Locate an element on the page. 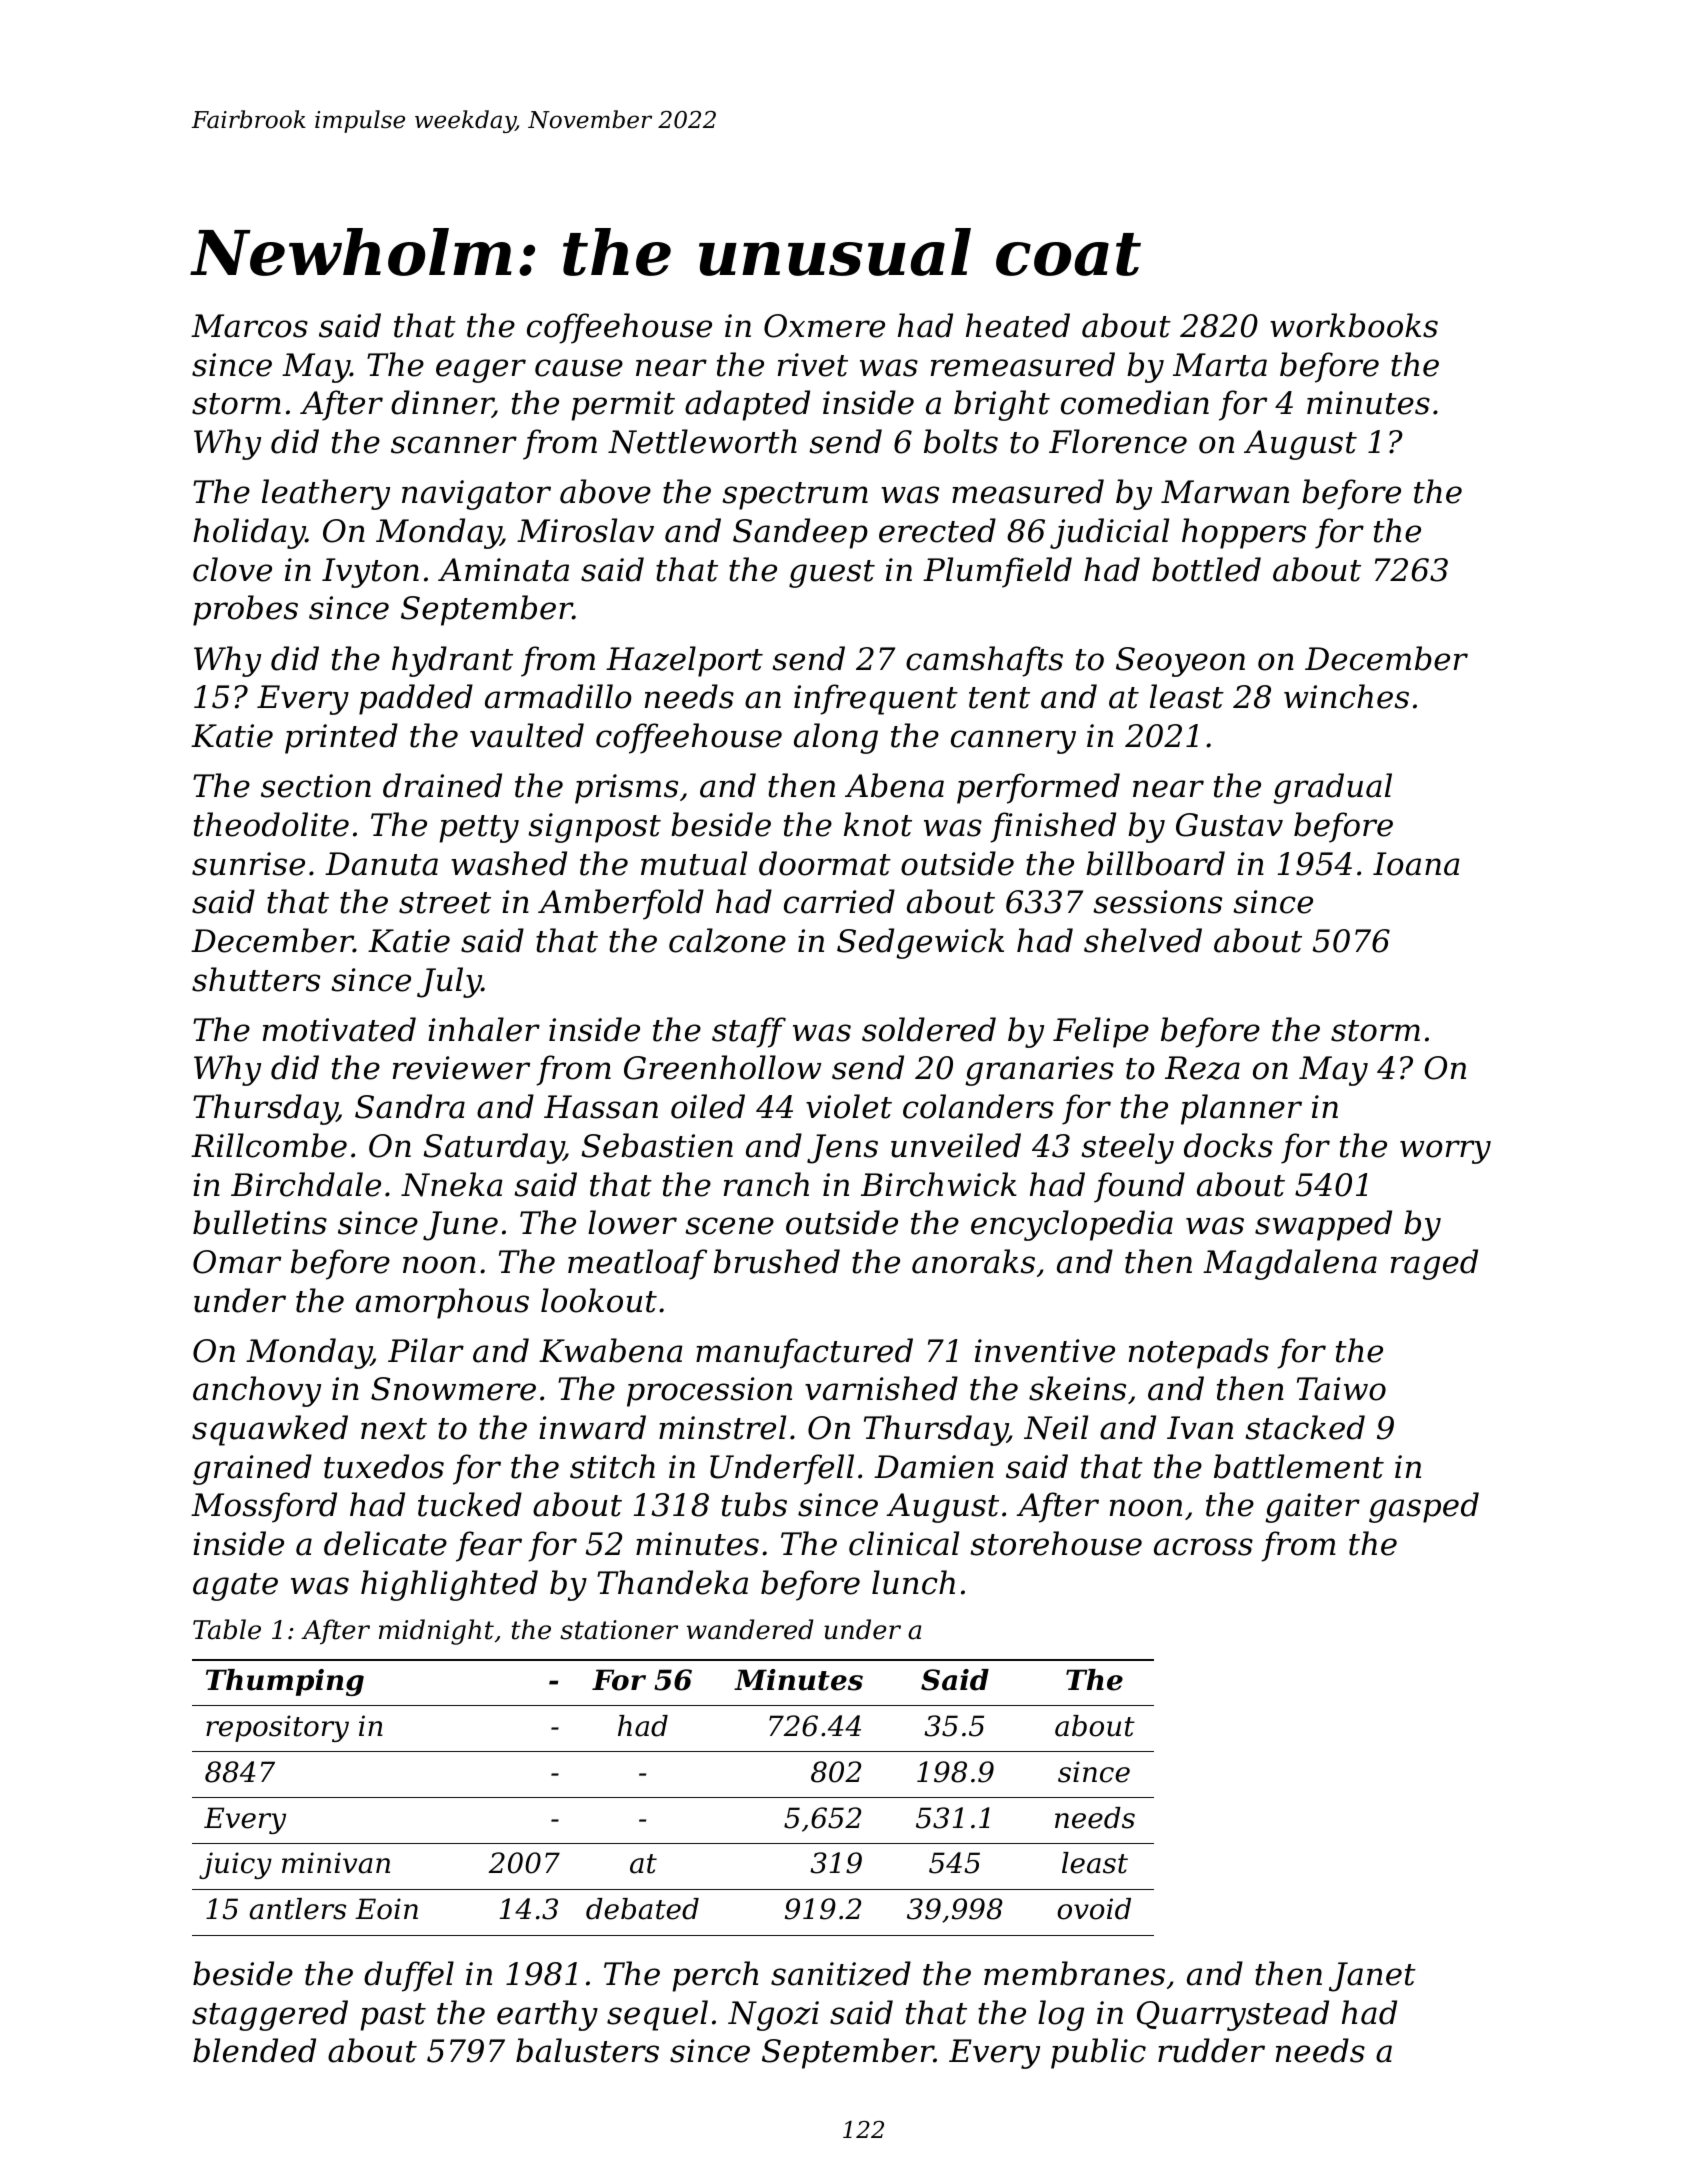 The width and height of the image is (1683, 2178). found is located at coordinates (1139, 1187).
